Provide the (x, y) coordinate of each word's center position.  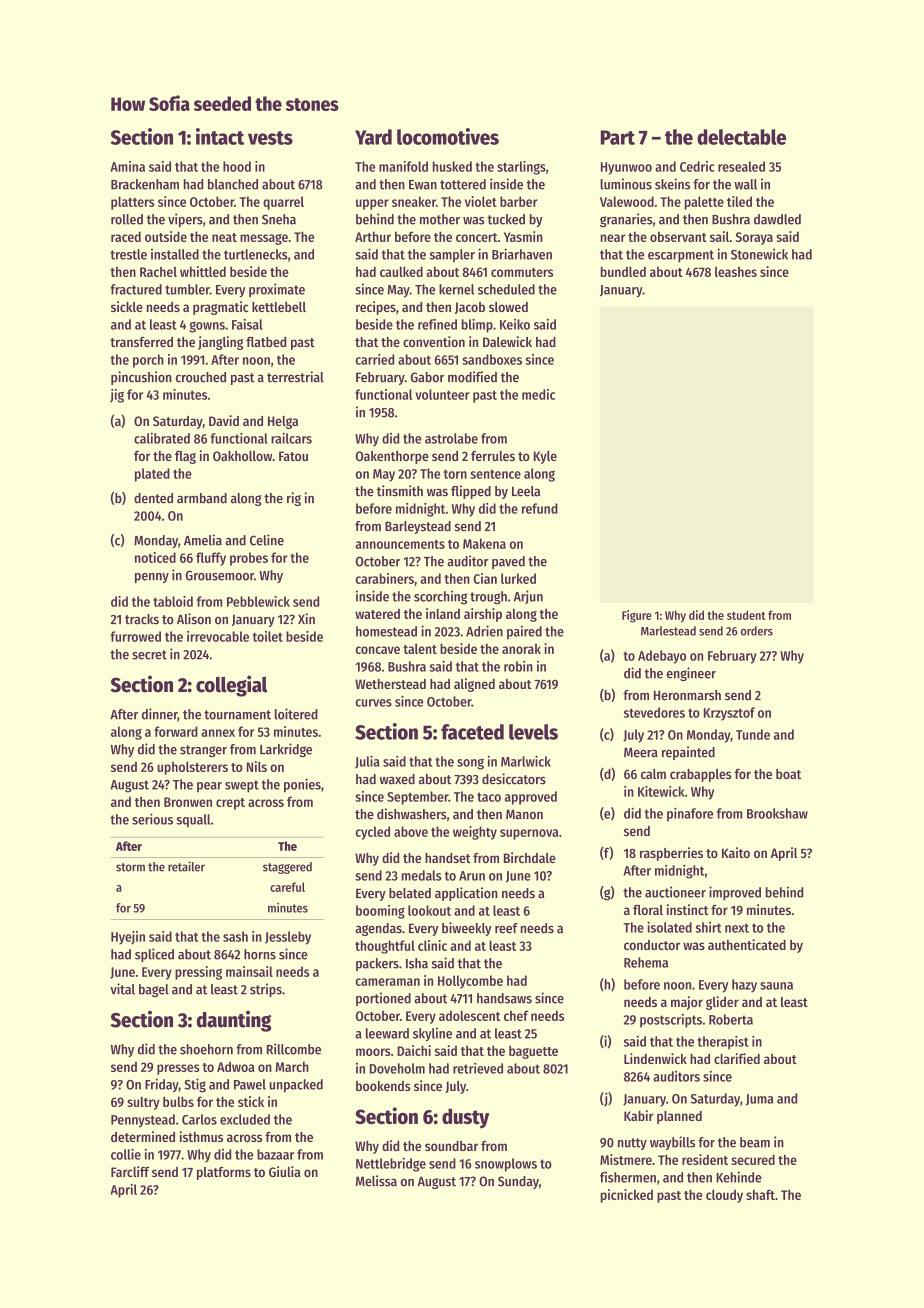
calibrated (162, 438)
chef (516, 1015)
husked (452, 166)
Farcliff (130, 1171)
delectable (741, 137)
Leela (526, 491)
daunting (234, 1021)
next (737, 928)
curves (374, 703)
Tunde (753, 734)
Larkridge (286, 750)
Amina (127, 166)
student (746, 615)
